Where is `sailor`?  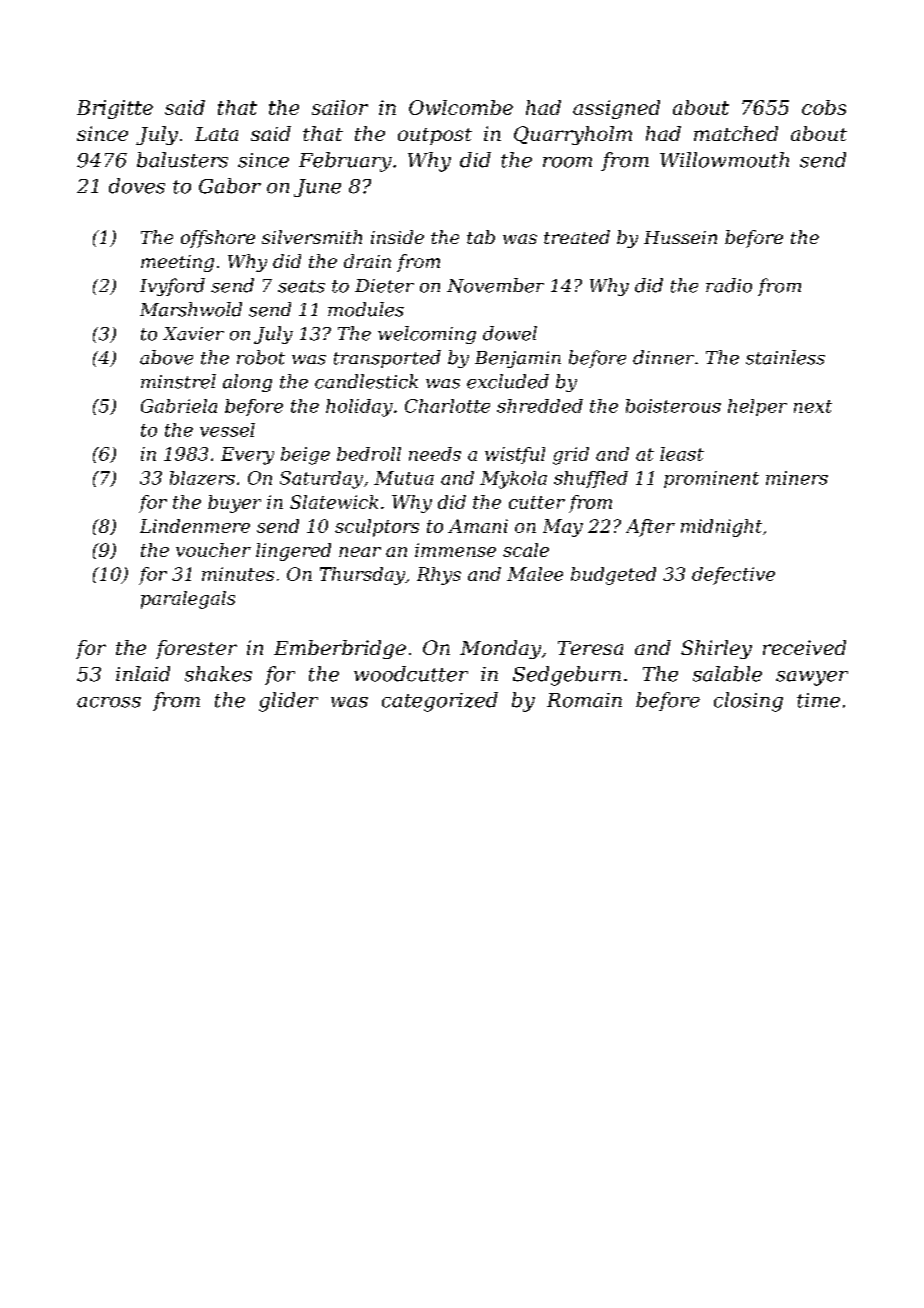 sailor is located at coordinates (340, 107).
